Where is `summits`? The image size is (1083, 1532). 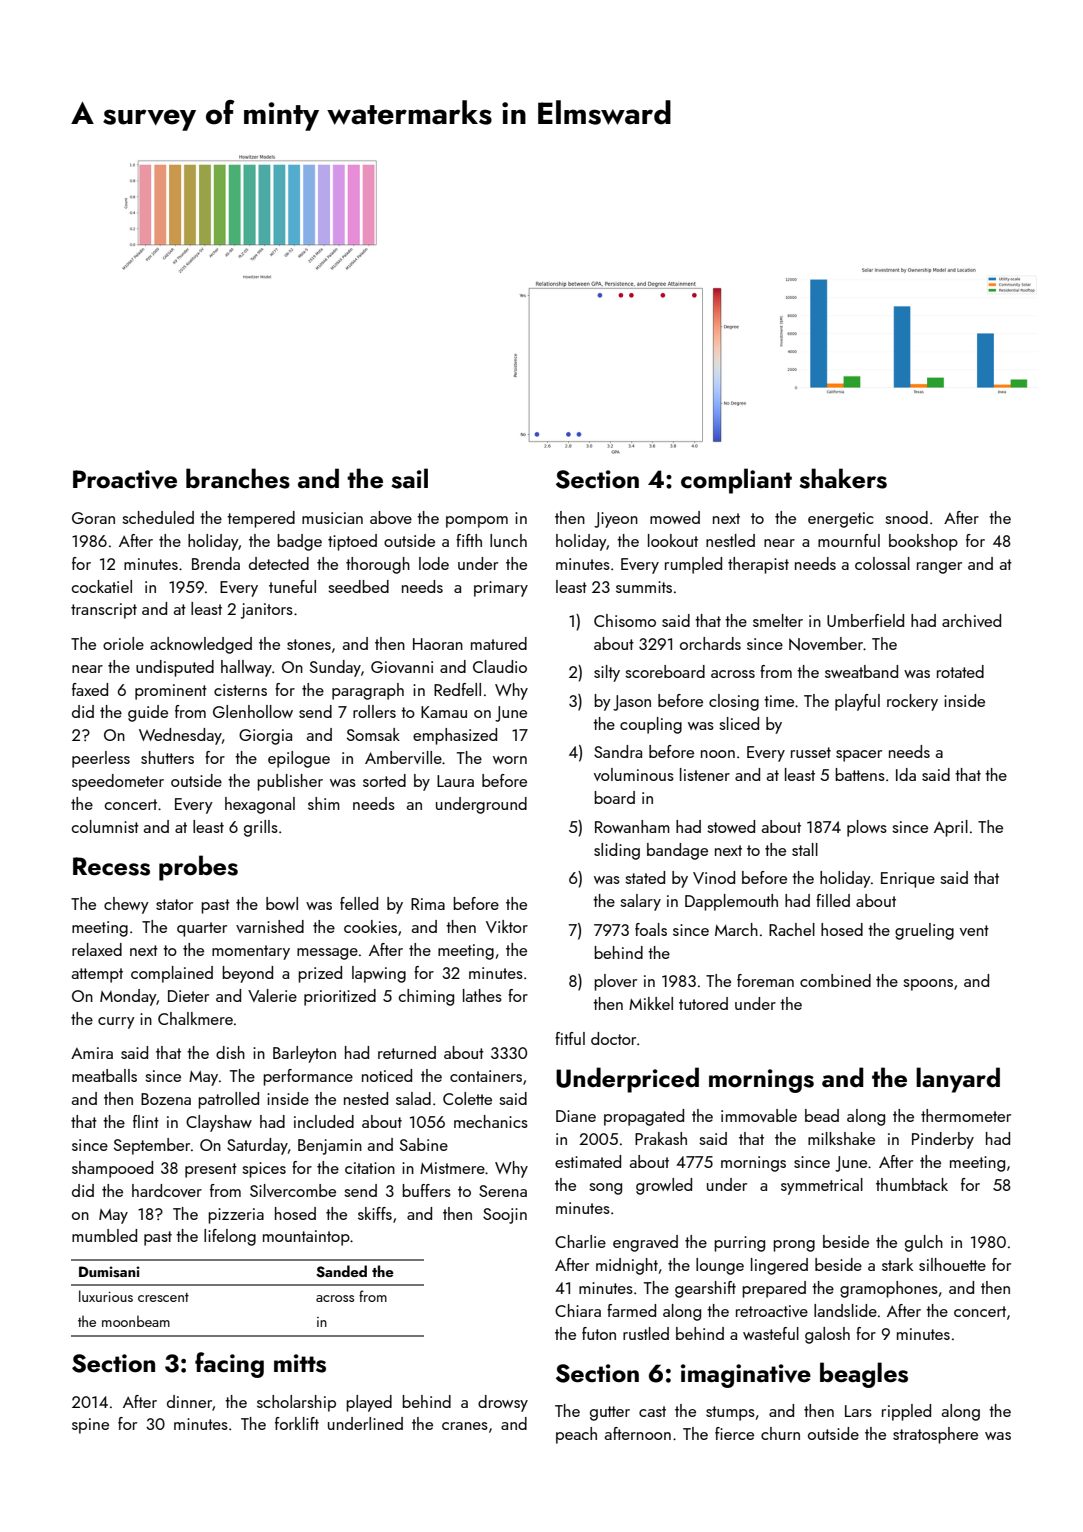
summits is located at coordinates (644, 587).
